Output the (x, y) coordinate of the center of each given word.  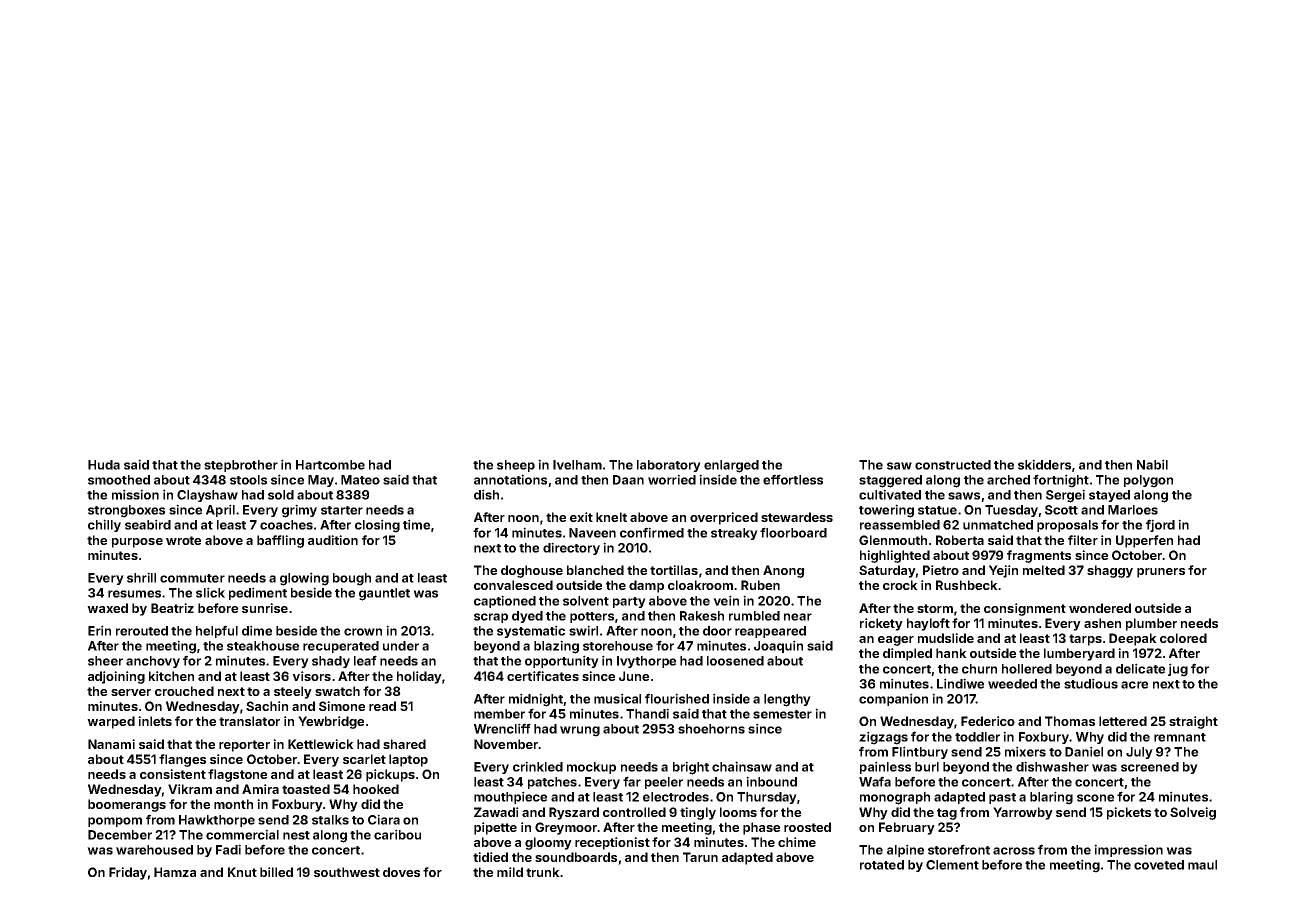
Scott (1061, 510)
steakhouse (263, 646)
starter (342, 510)
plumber (1151, 624)
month (233, 804)
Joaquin (778, 646)
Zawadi (496, 812)
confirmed (652, 532)
